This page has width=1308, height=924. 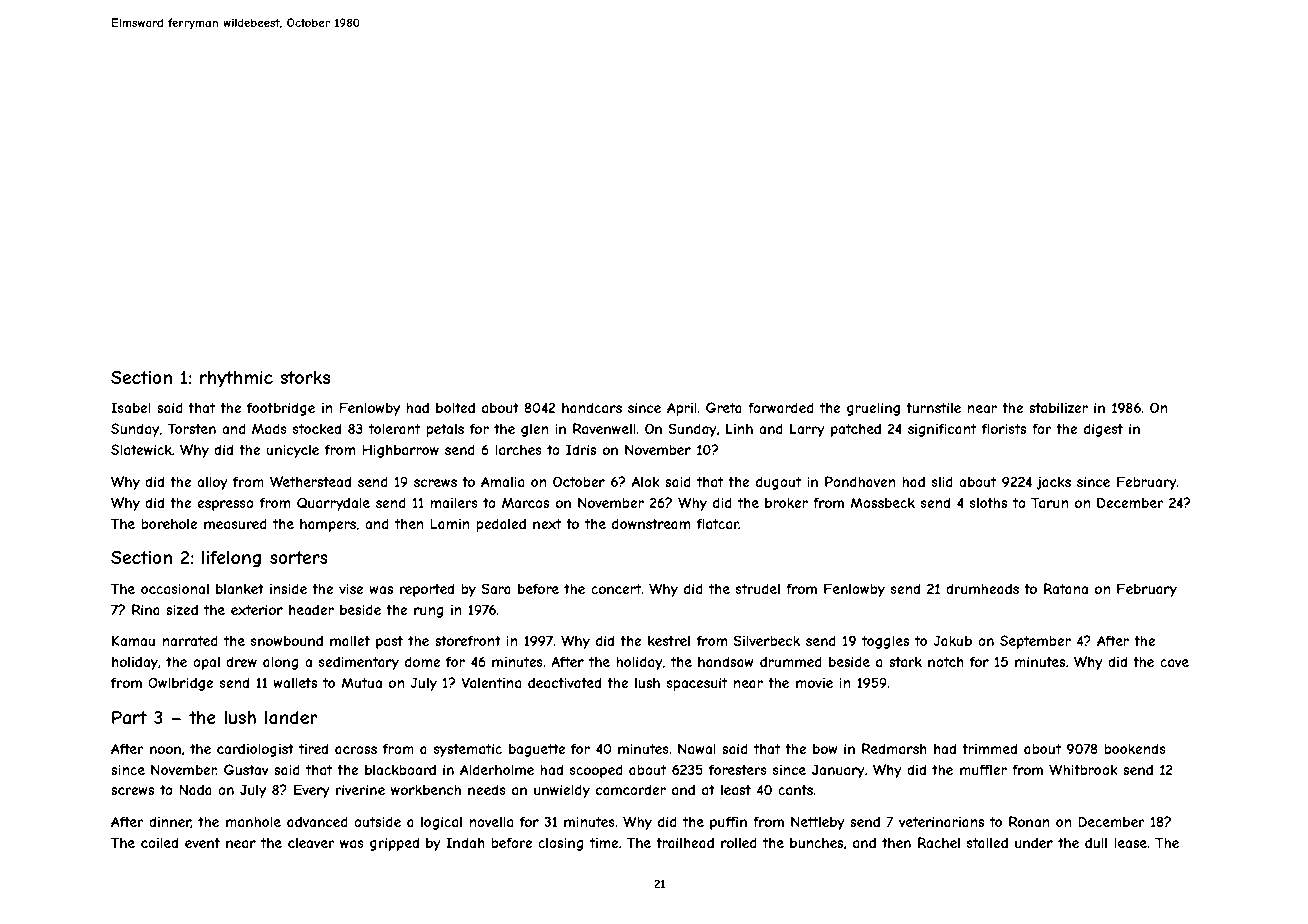 What do you see at coordinates (933, 408) in the page?
I see `turnstile` at bounding box center [933, 408].
